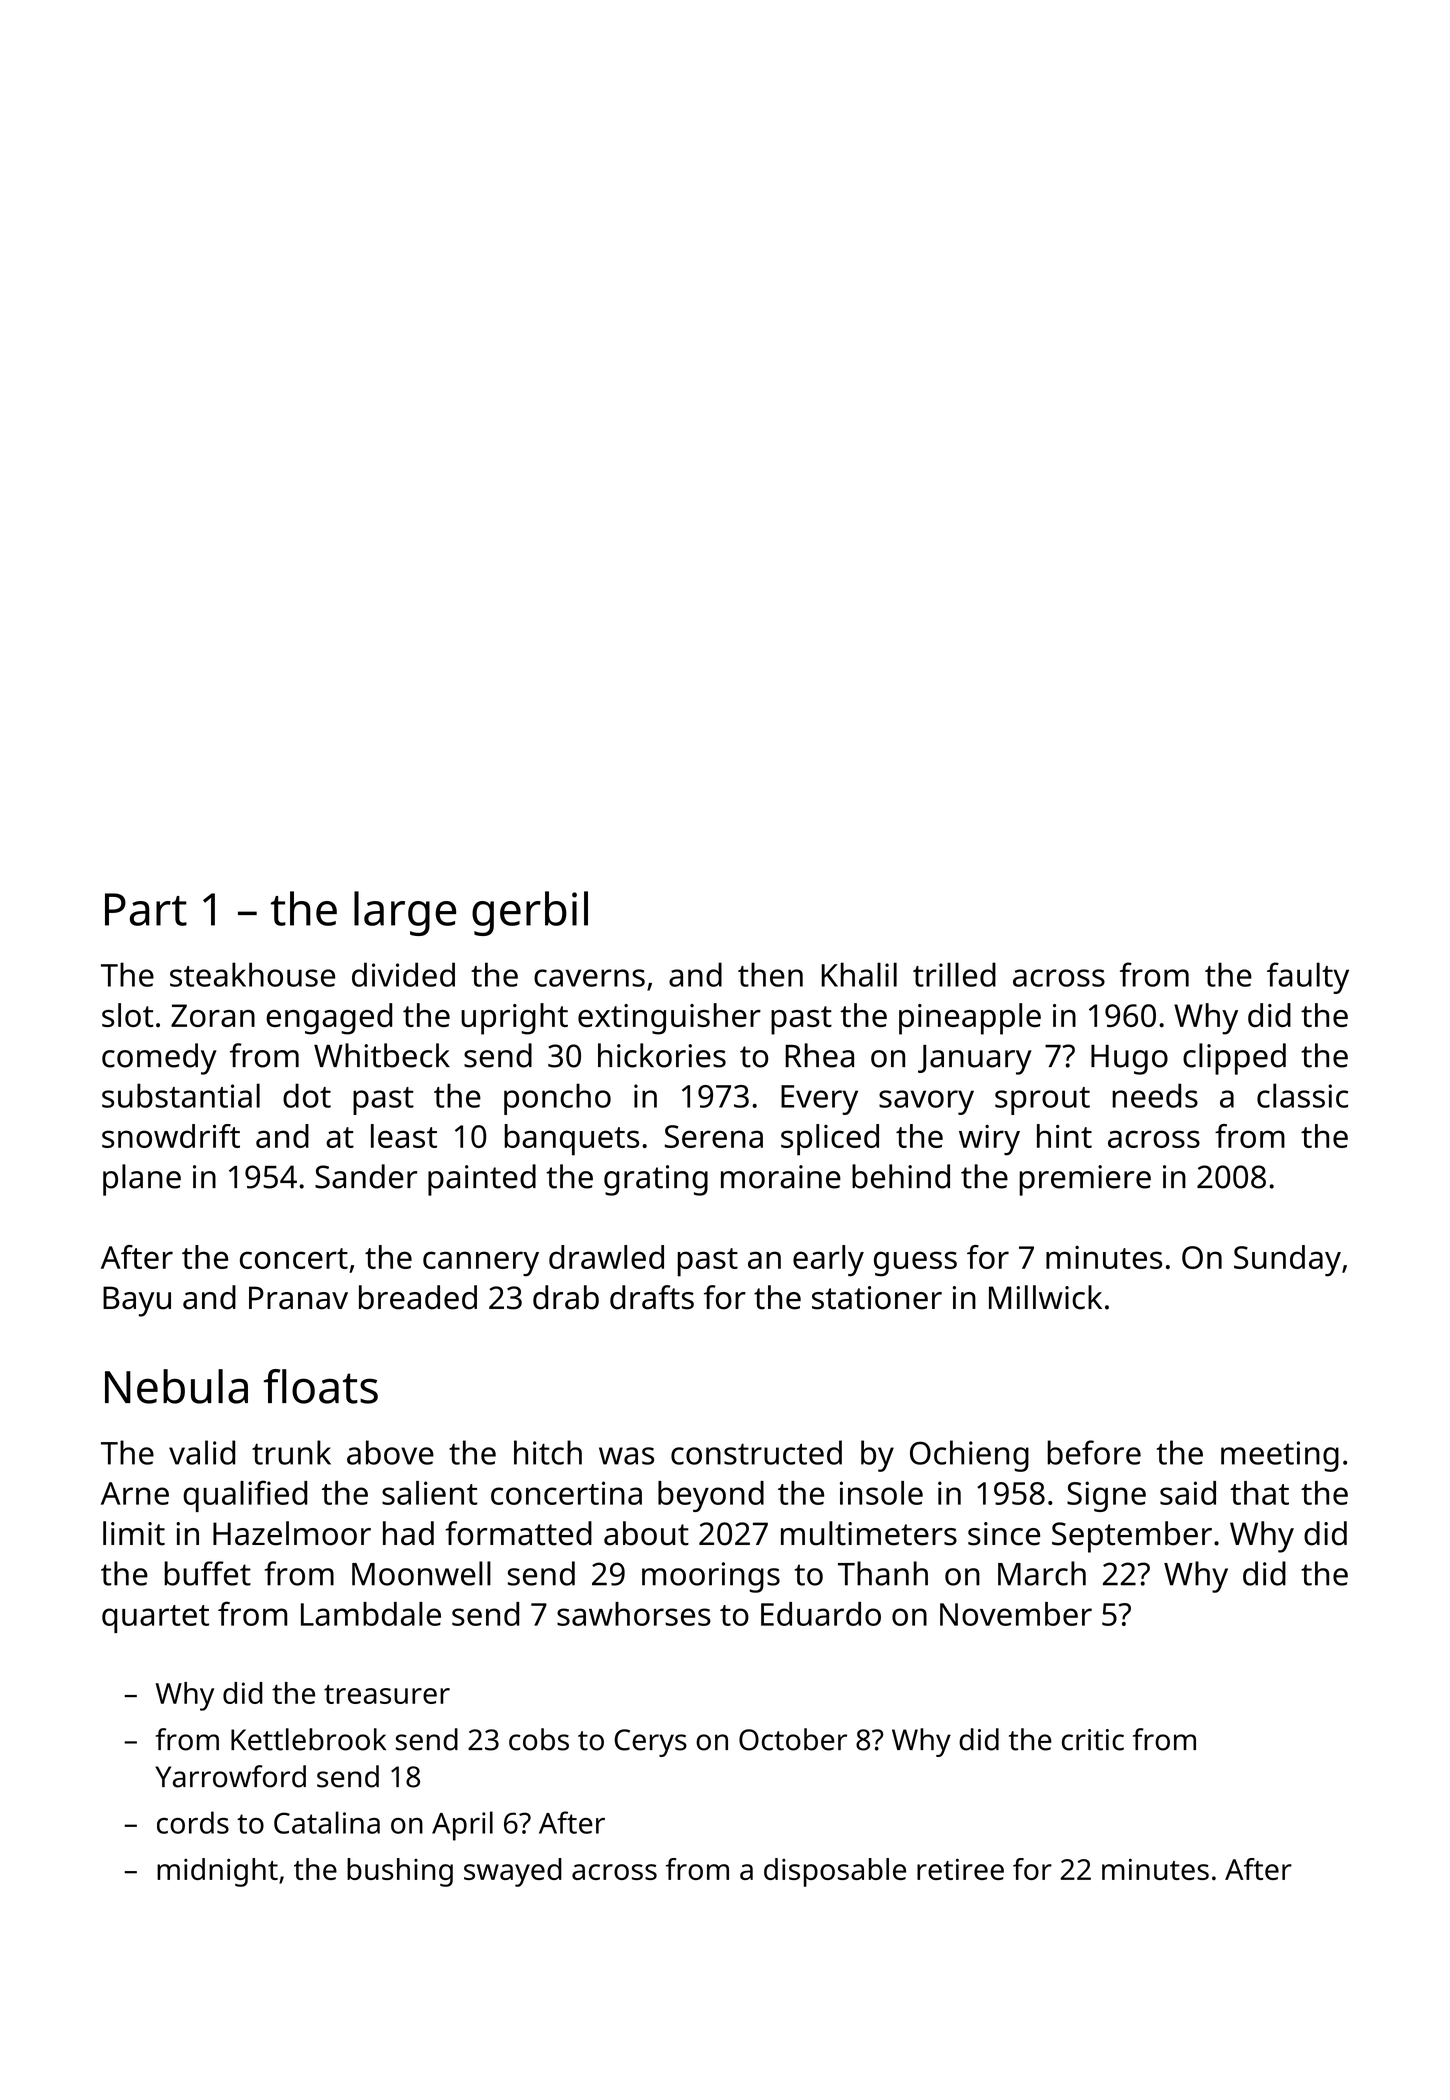 The height and width of the screenshot is (2100, 1450). I want to click on hitch, so click(548, 1452).
